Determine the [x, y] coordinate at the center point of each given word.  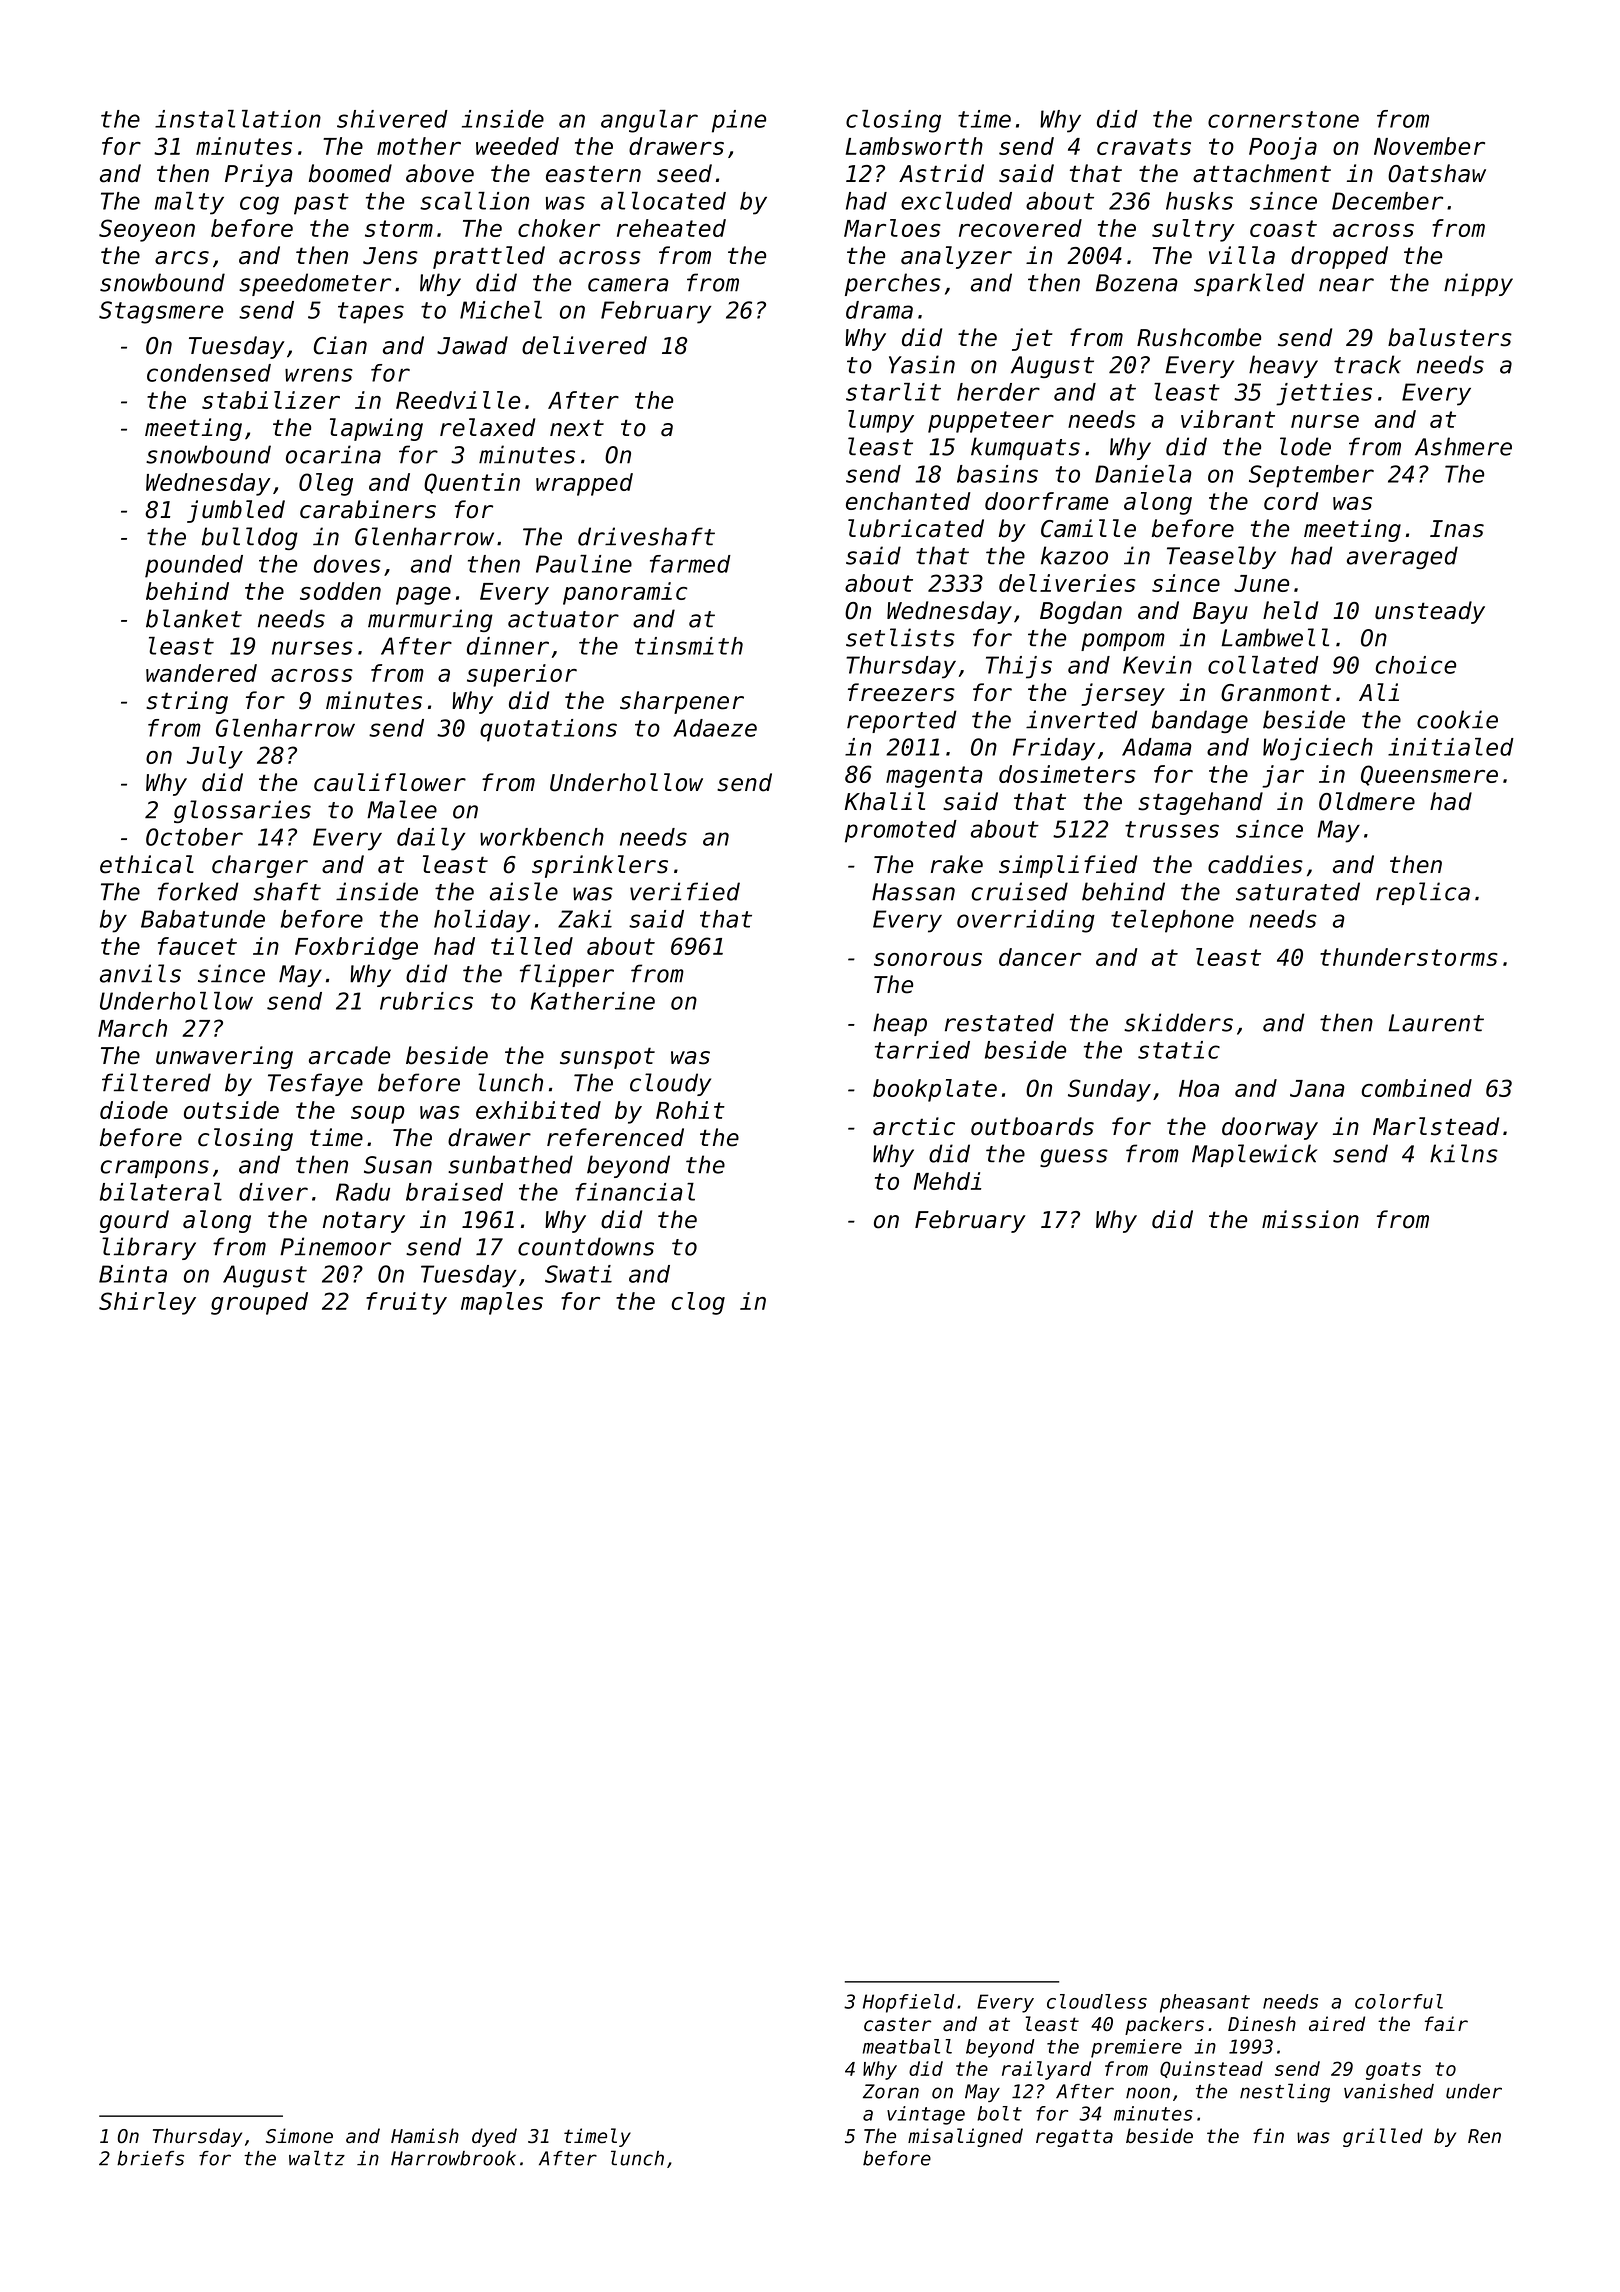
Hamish [425, 2136]
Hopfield [908, 2003]
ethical [147, 864]
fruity [406, 1303]
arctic [914, 1126]
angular [649, 121]
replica [1423, 893]
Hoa [1199, 1088]
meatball [907, 2046]
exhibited [538, 1110]
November [1429, 146]
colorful [1399, 2001]
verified [685, 891]
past [321, 204]
